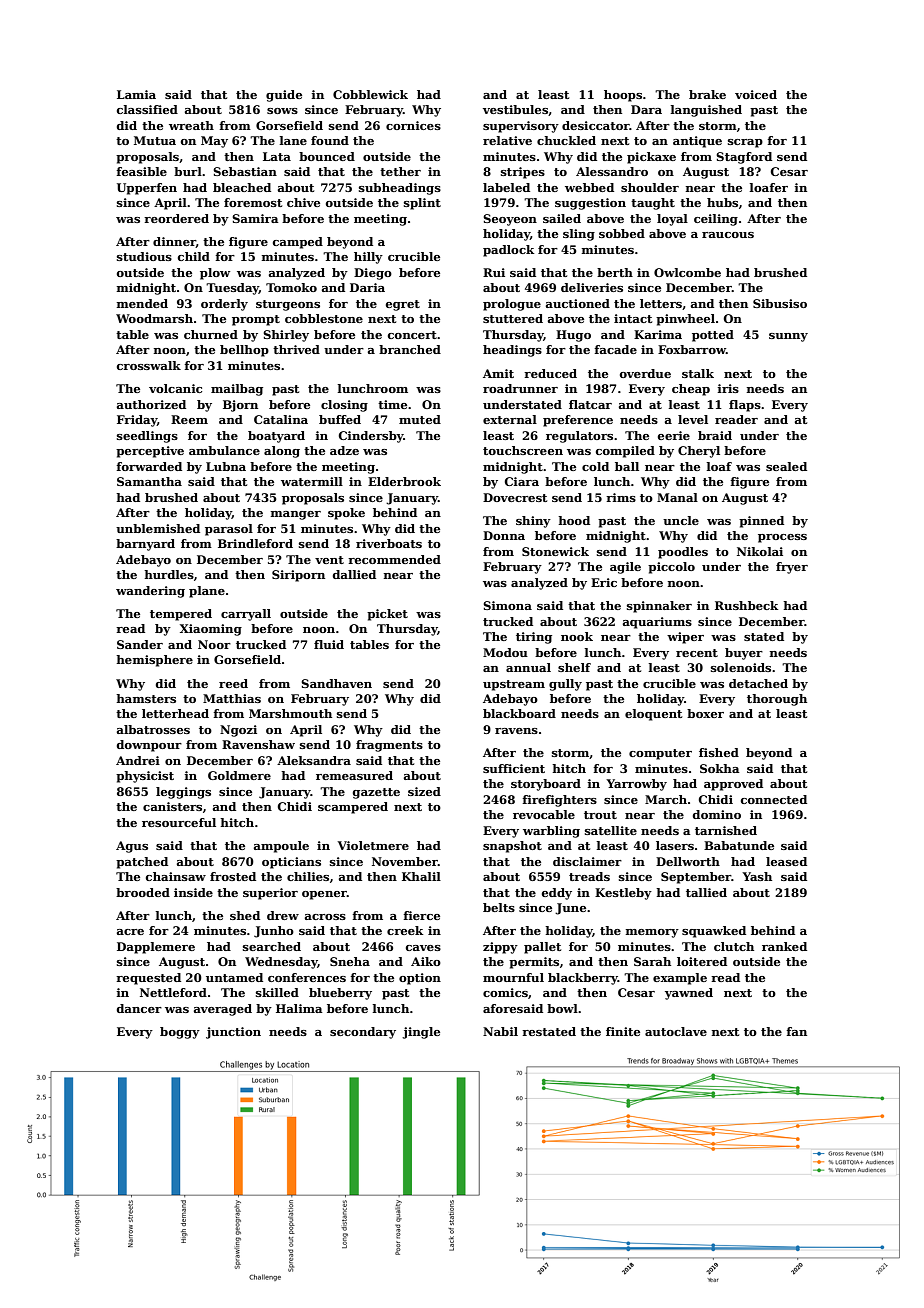  Describe the element at coordinates (149, 481) in the screenshot. I see `Samantha` at that location.
